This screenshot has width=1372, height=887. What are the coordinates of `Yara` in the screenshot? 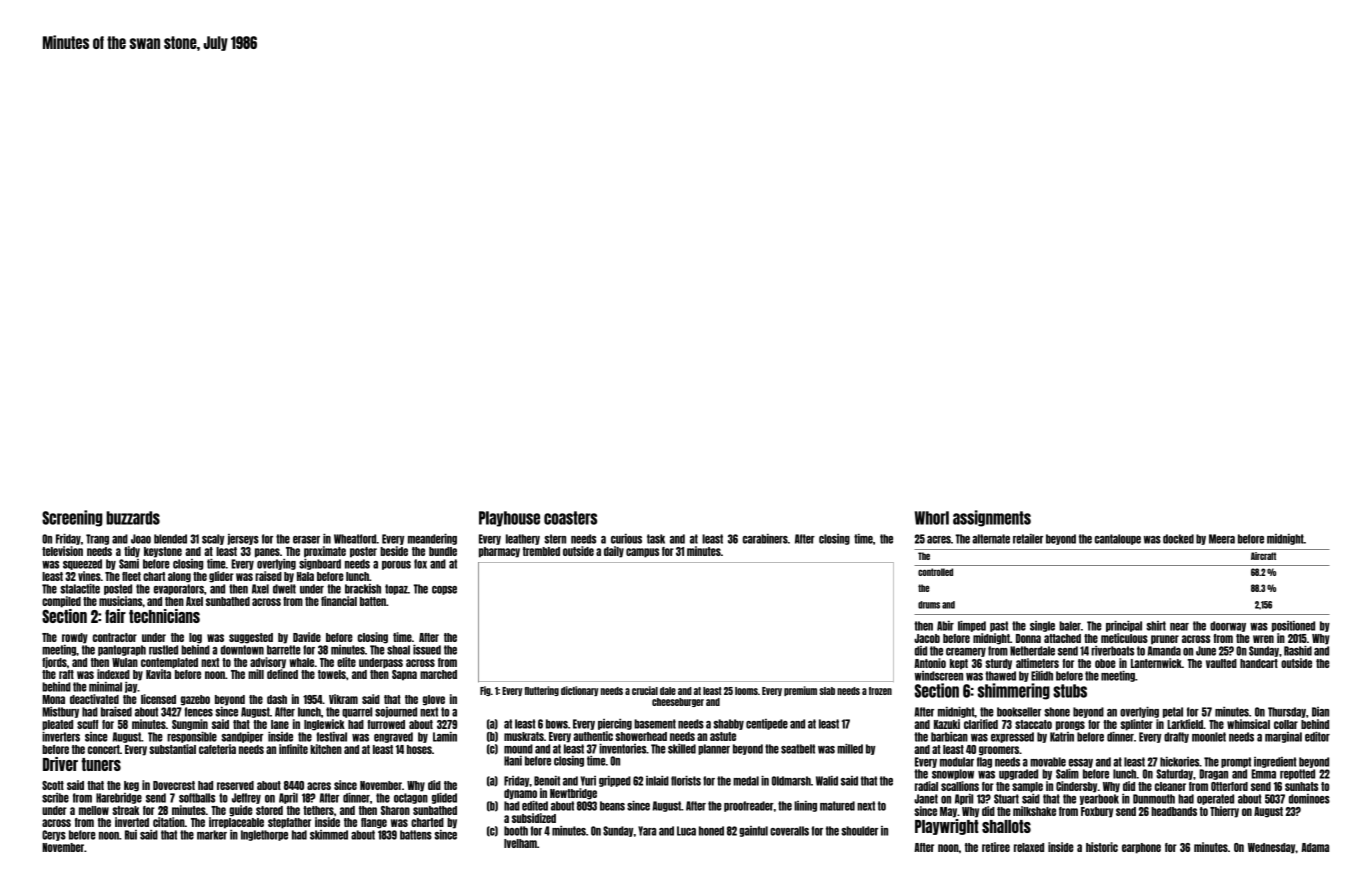 It's located at (647, 831).
